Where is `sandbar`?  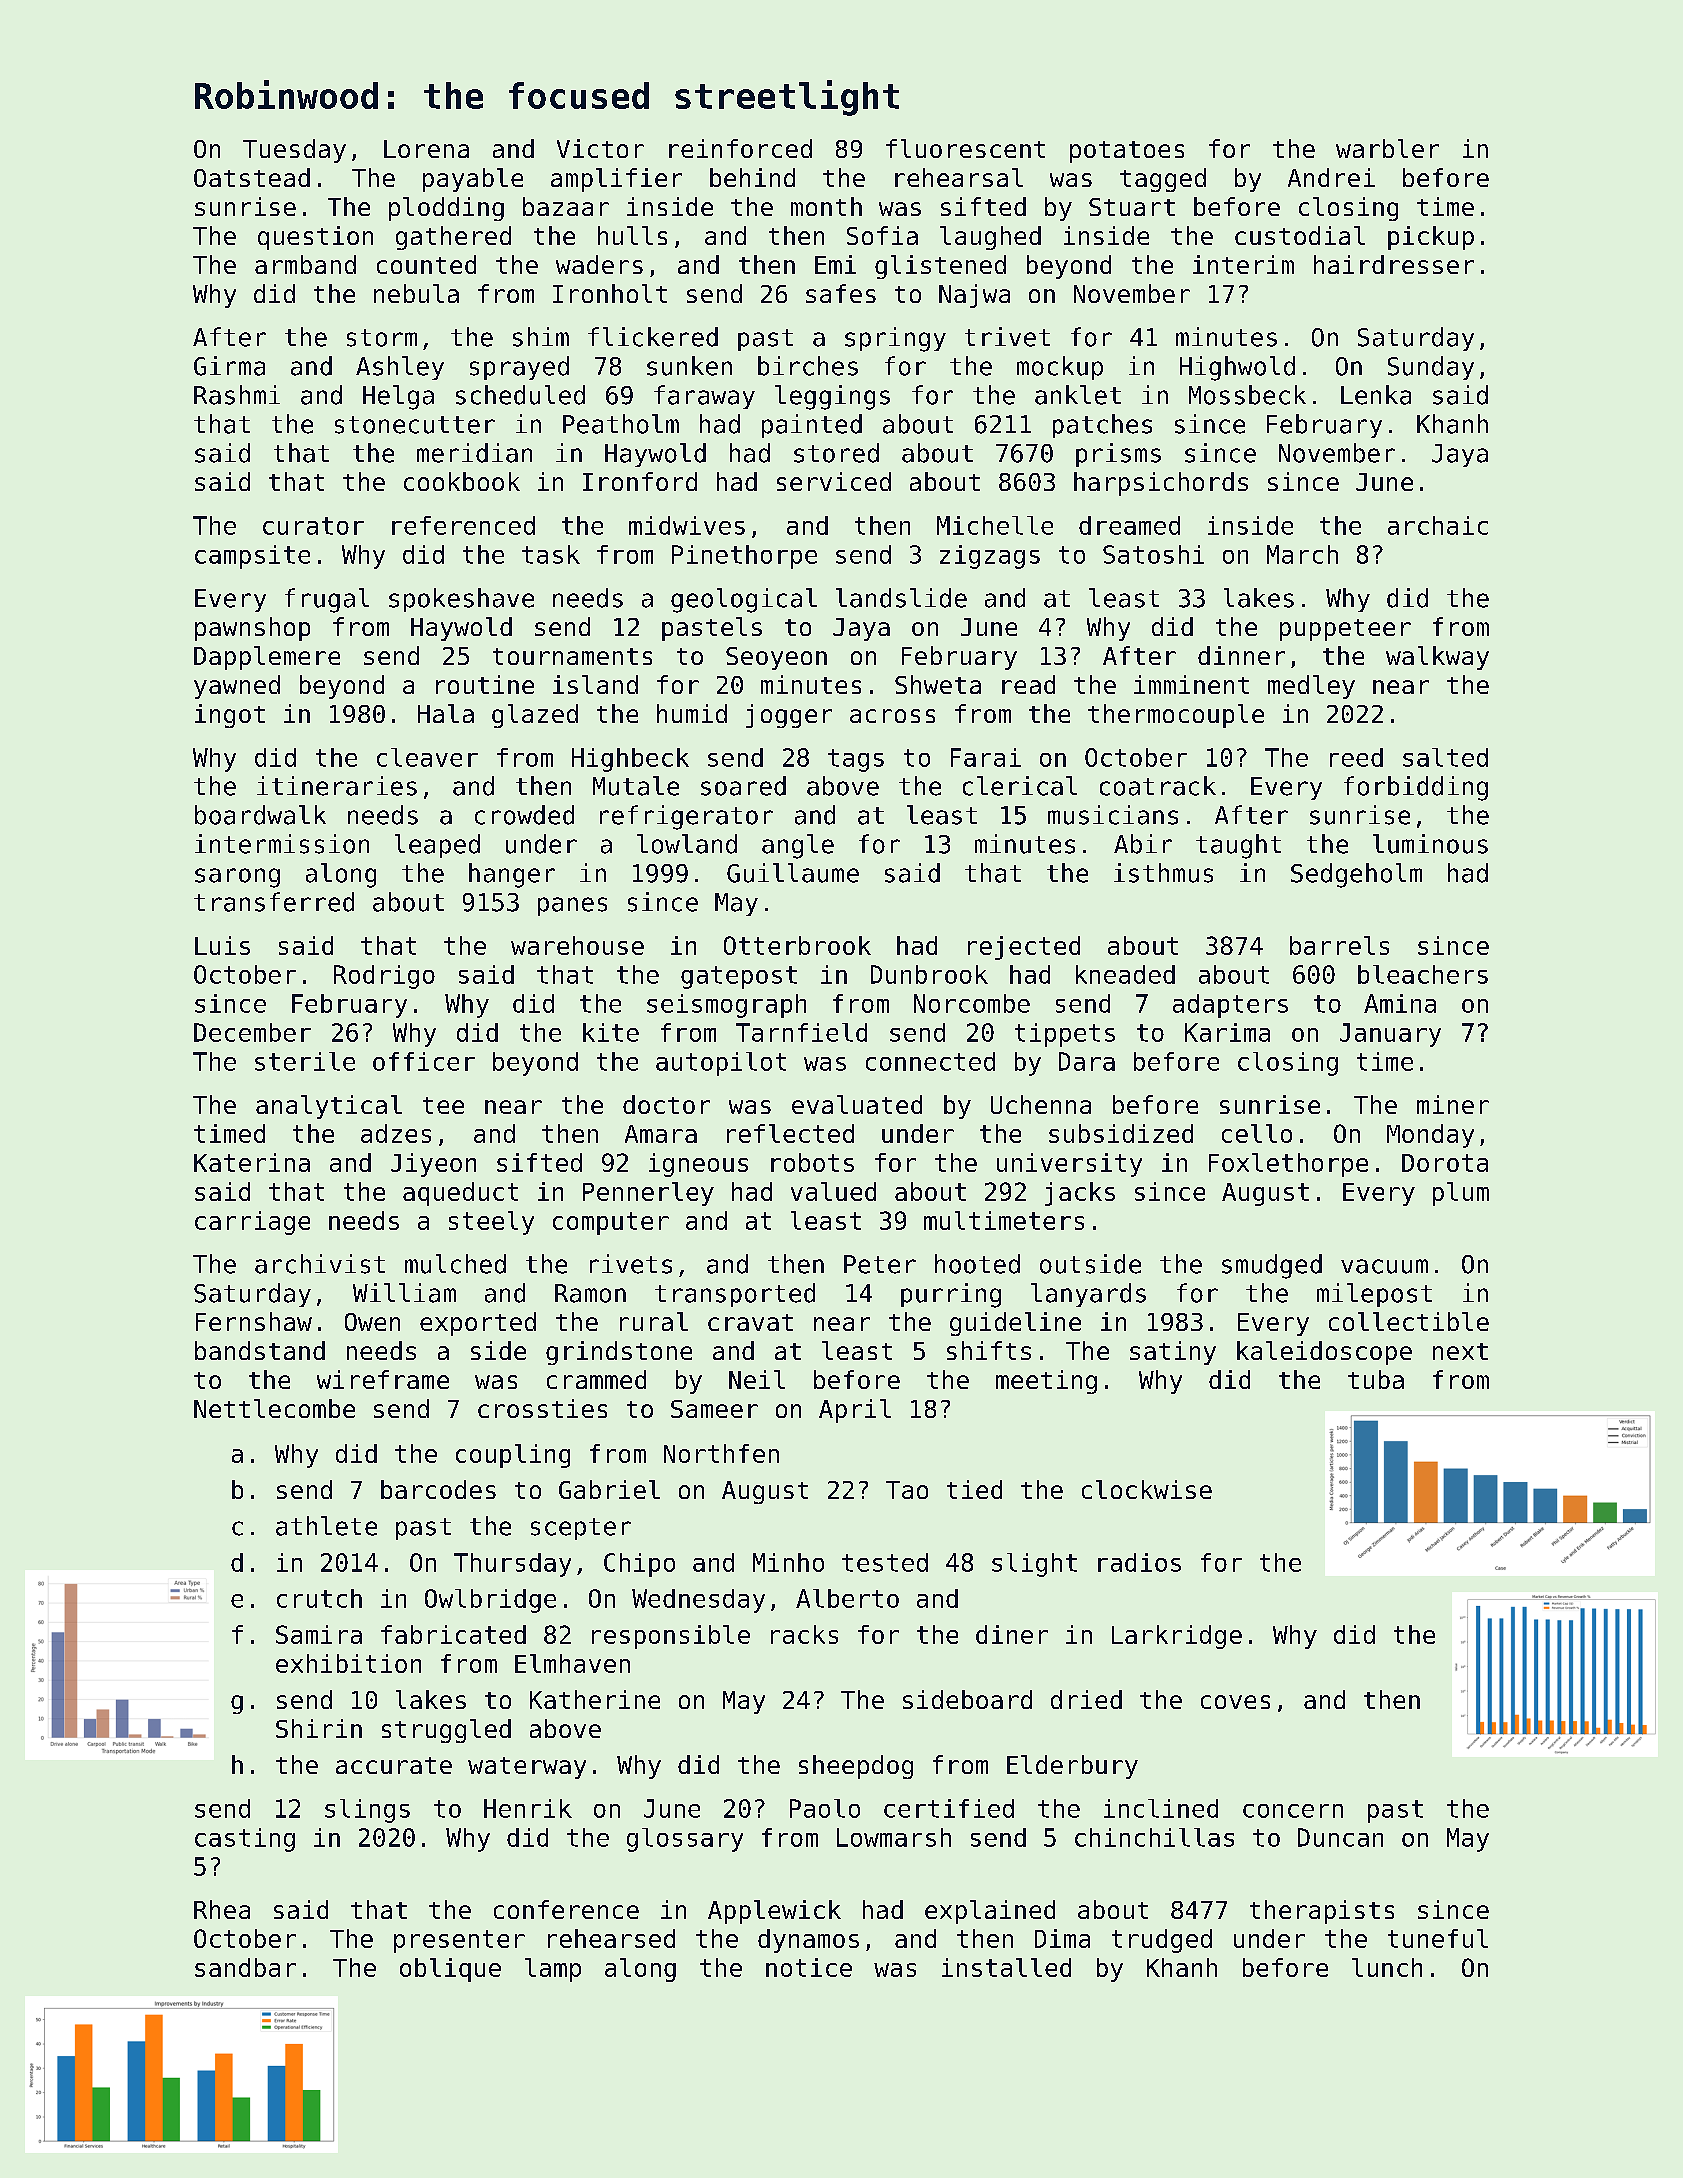 sandbar is located at coordinates (245, 1967).
